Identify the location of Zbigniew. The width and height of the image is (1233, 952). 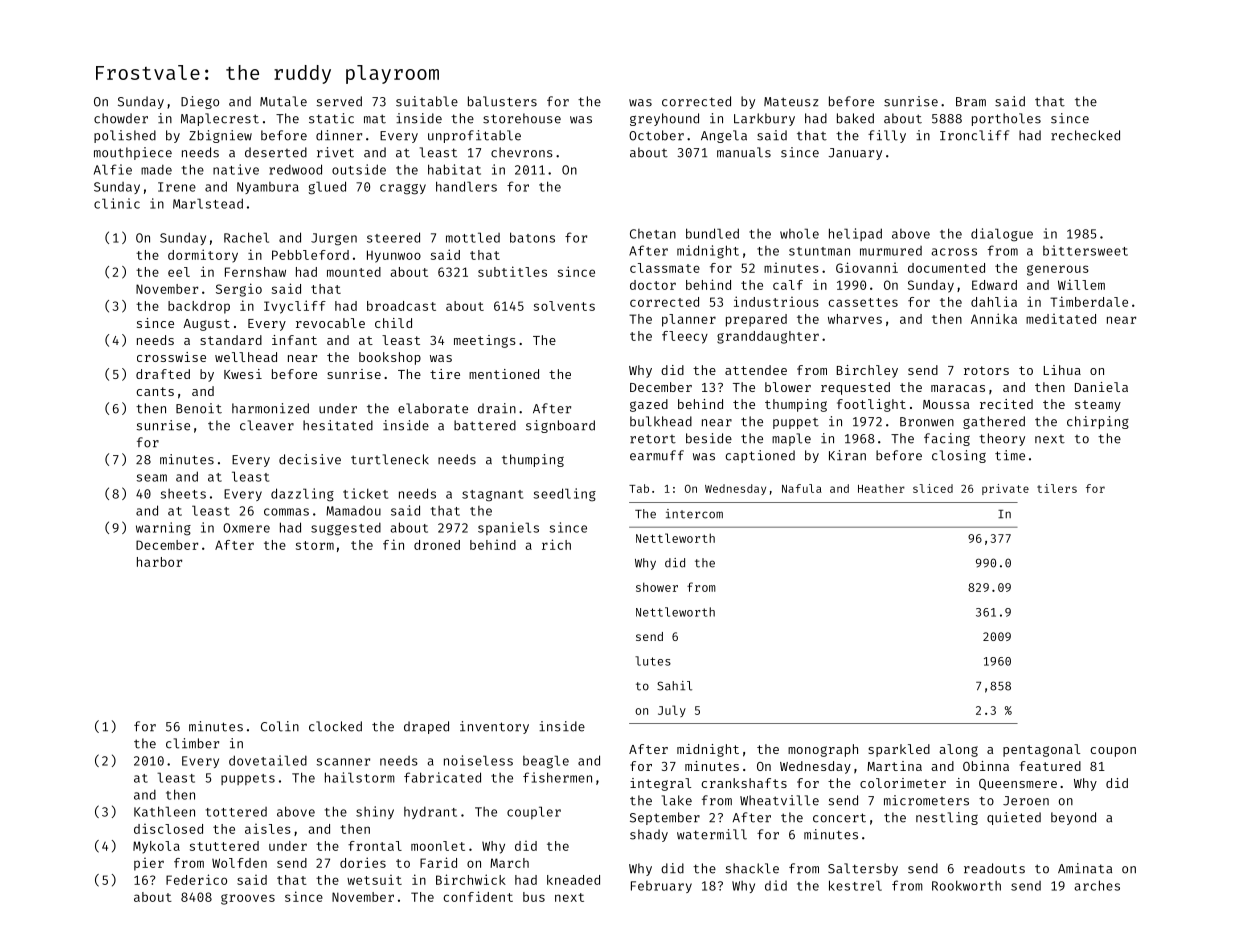
(220, 136).
